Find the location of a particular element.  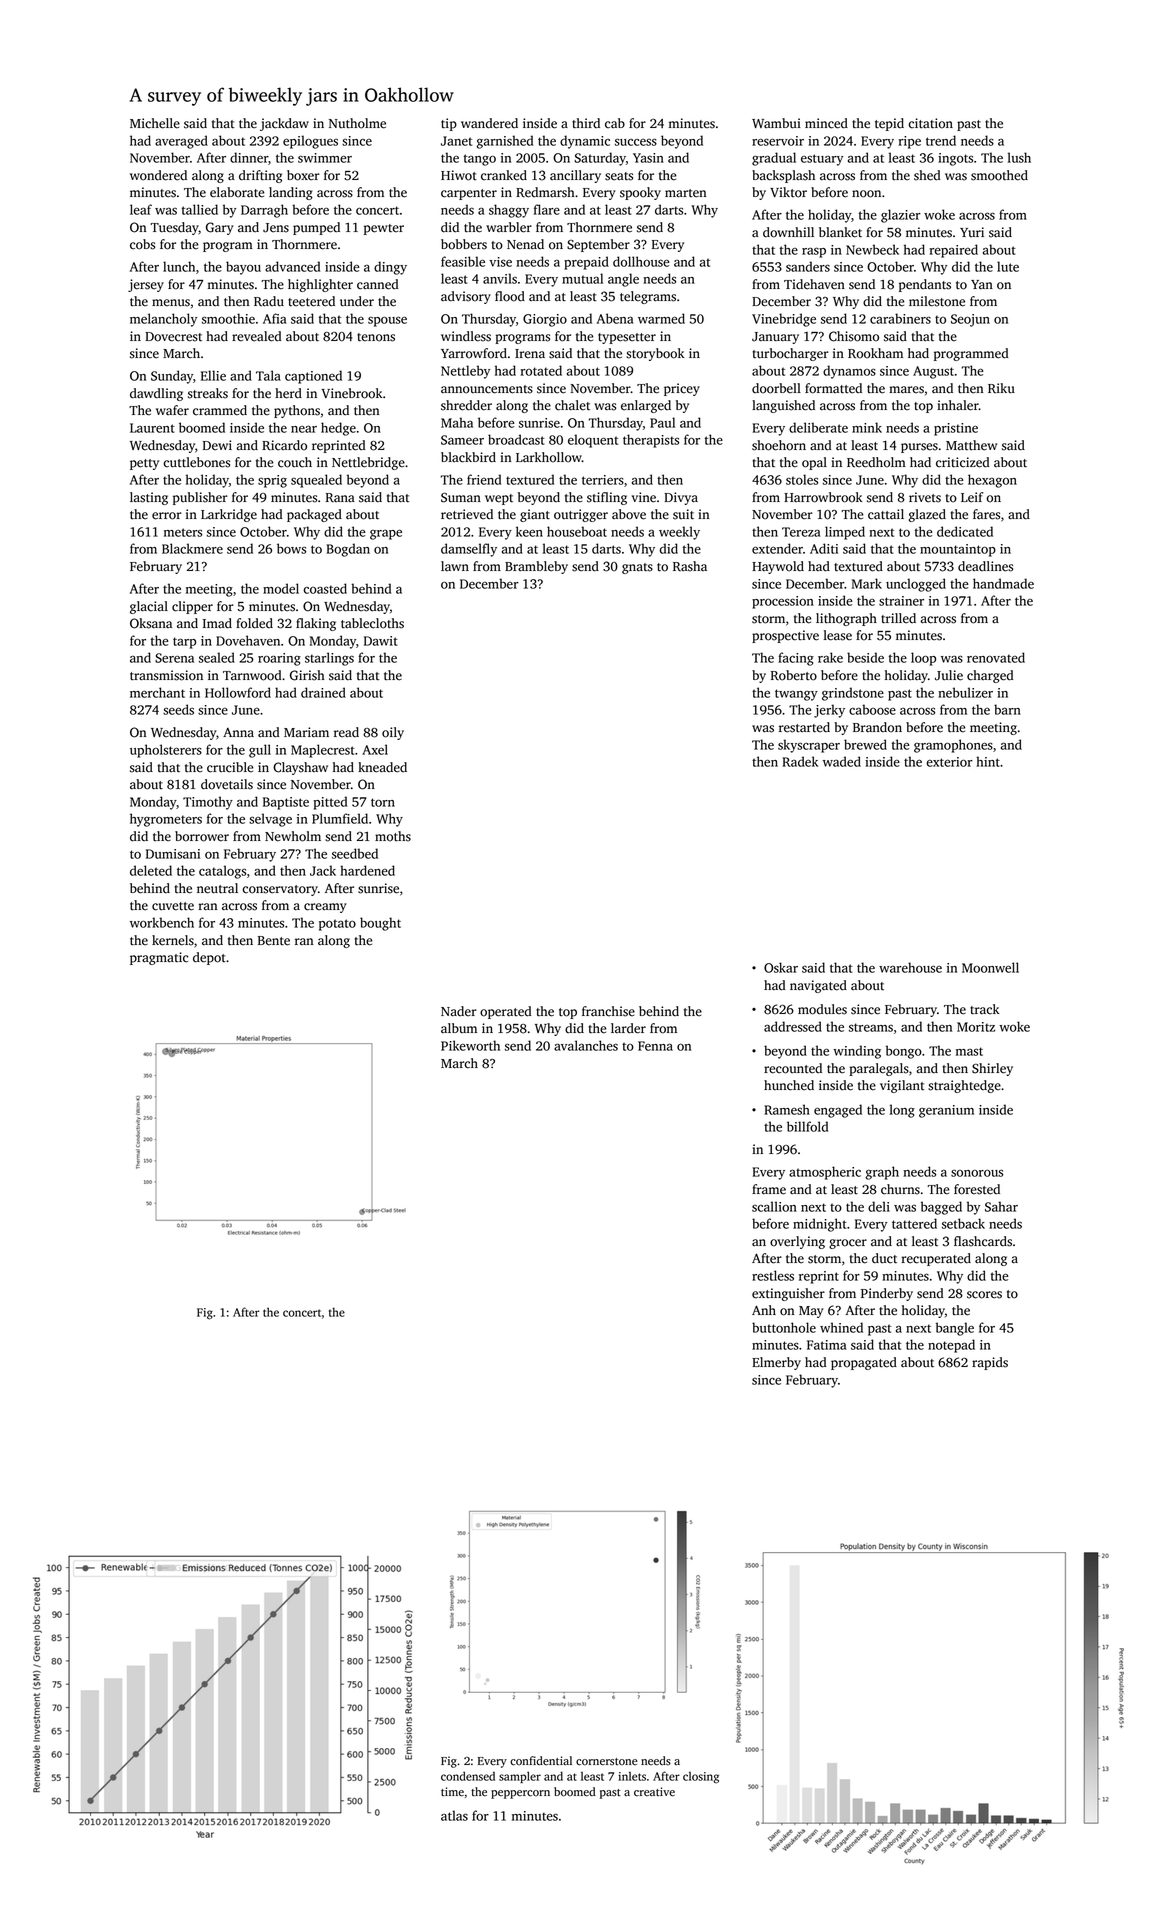

epilogues is located at coordinates (310, 142).
